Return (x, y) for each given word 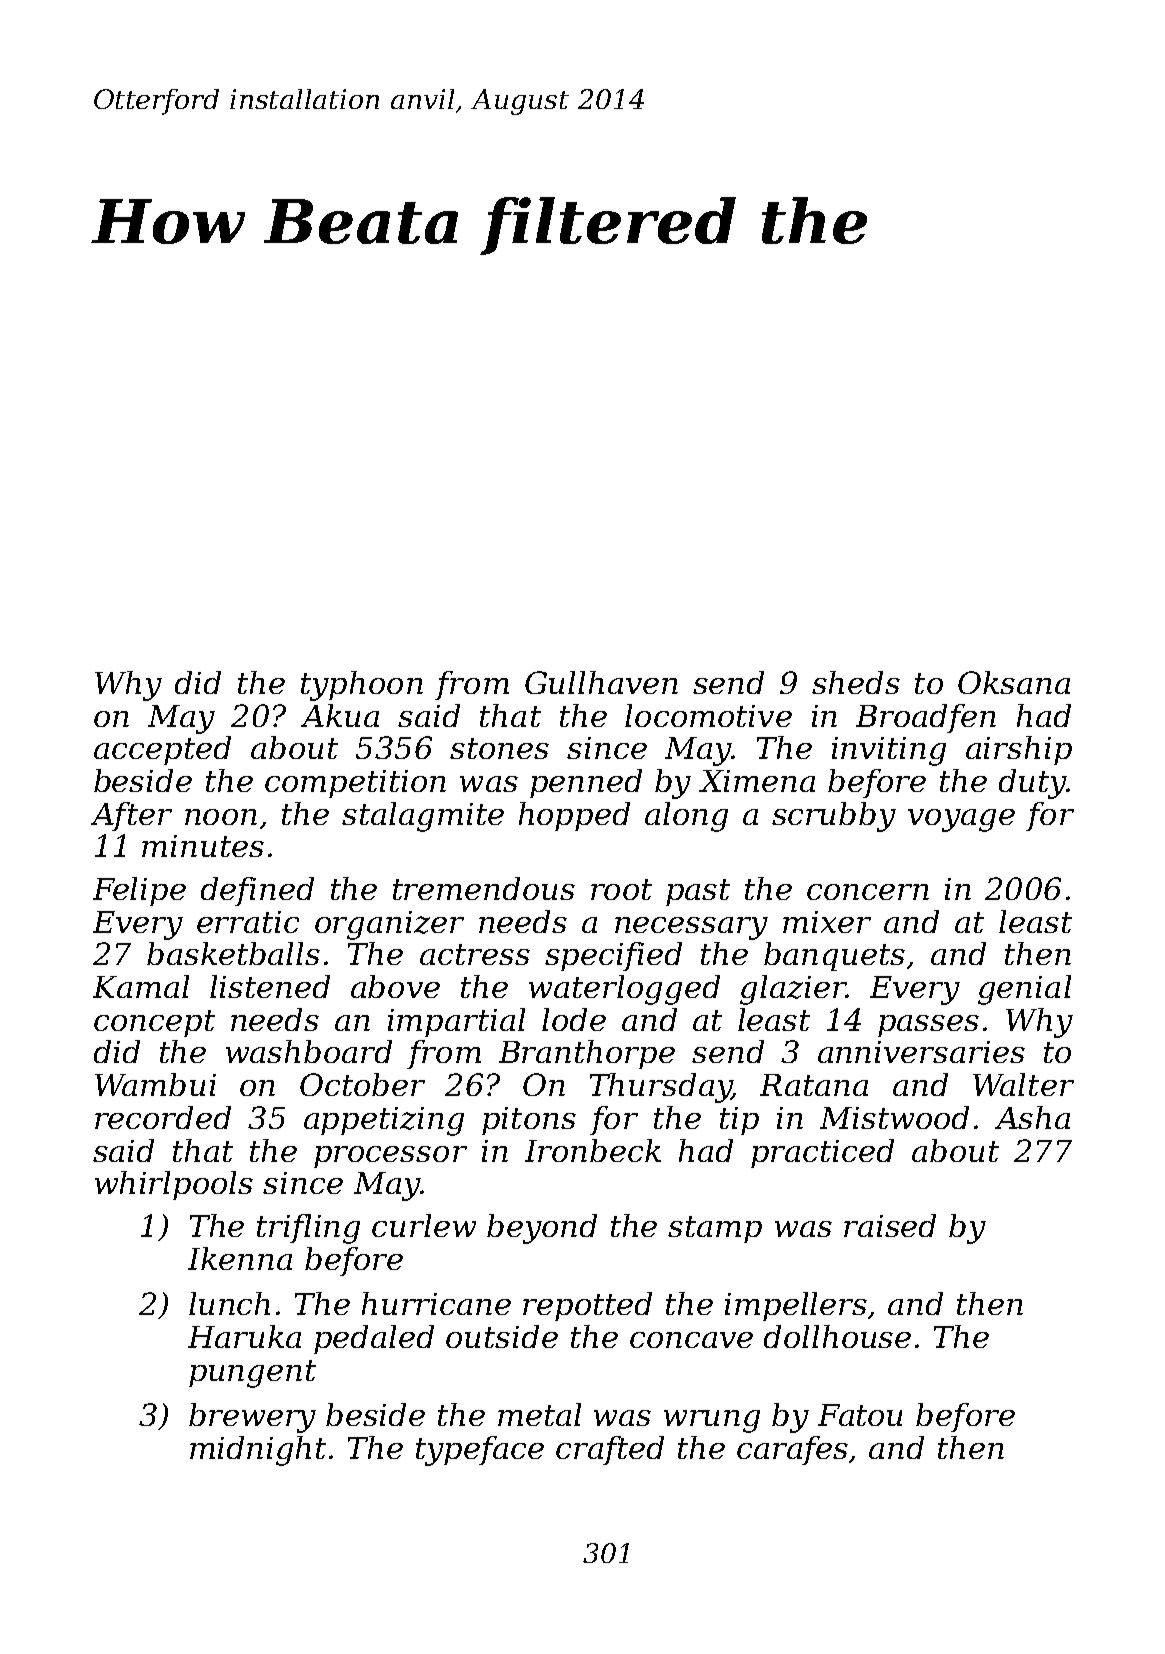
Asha (1032, 1117)
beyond (542, 1229)
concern (868, 892)
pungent (252, 1374)
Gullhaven (601, 682)
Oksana (1014, 682)
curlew (424, 1225)
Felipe (139, 891)
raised (890, 1225)
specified (613, 956)
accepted (162, 750)
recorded (163, 1117)
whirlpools (174, 1185)
